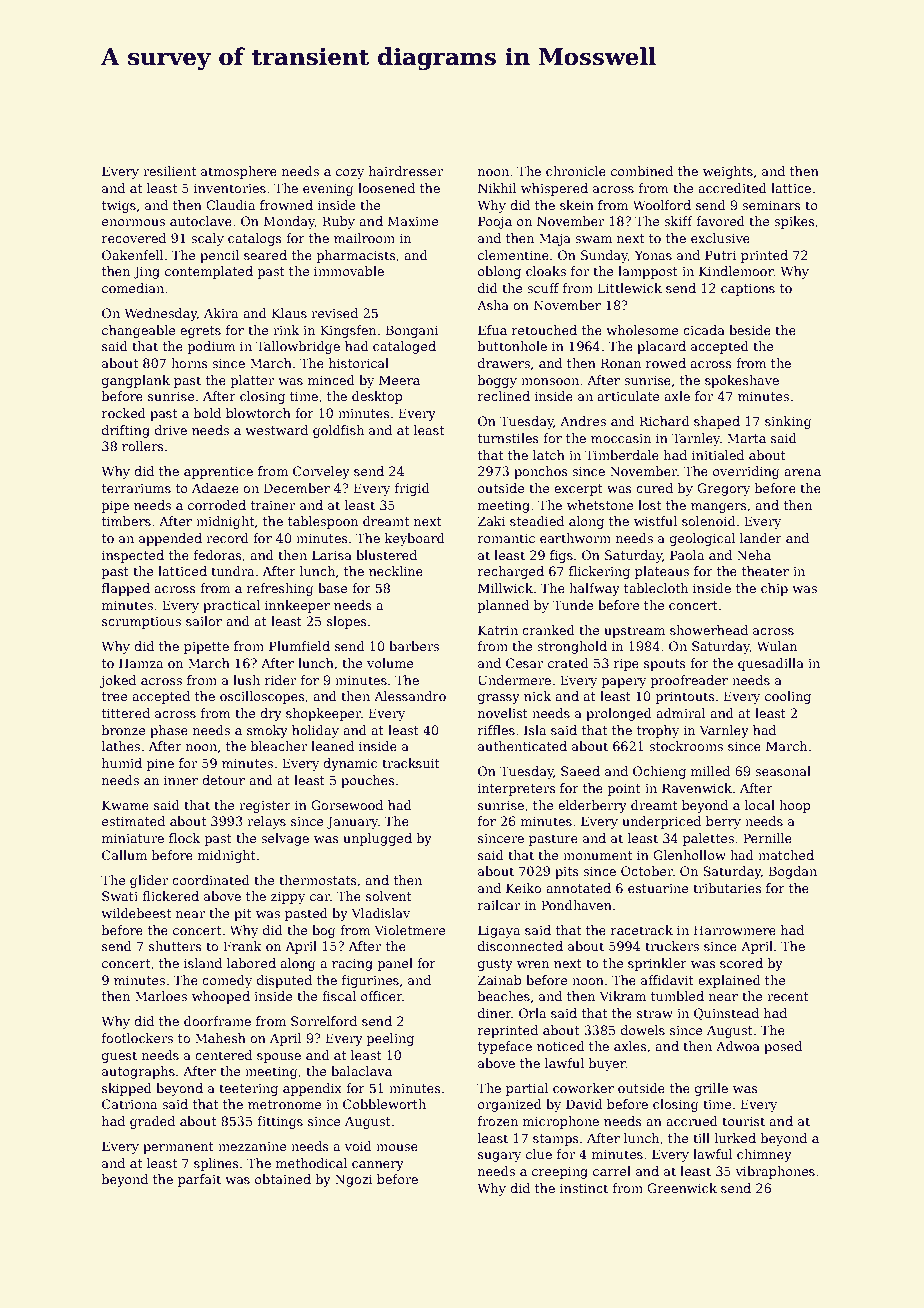 This screenshot has width=924, height=1308. Describe the element at coordinates (736, 271) in the screenshot. I see `Kindlemoor` at that location.
